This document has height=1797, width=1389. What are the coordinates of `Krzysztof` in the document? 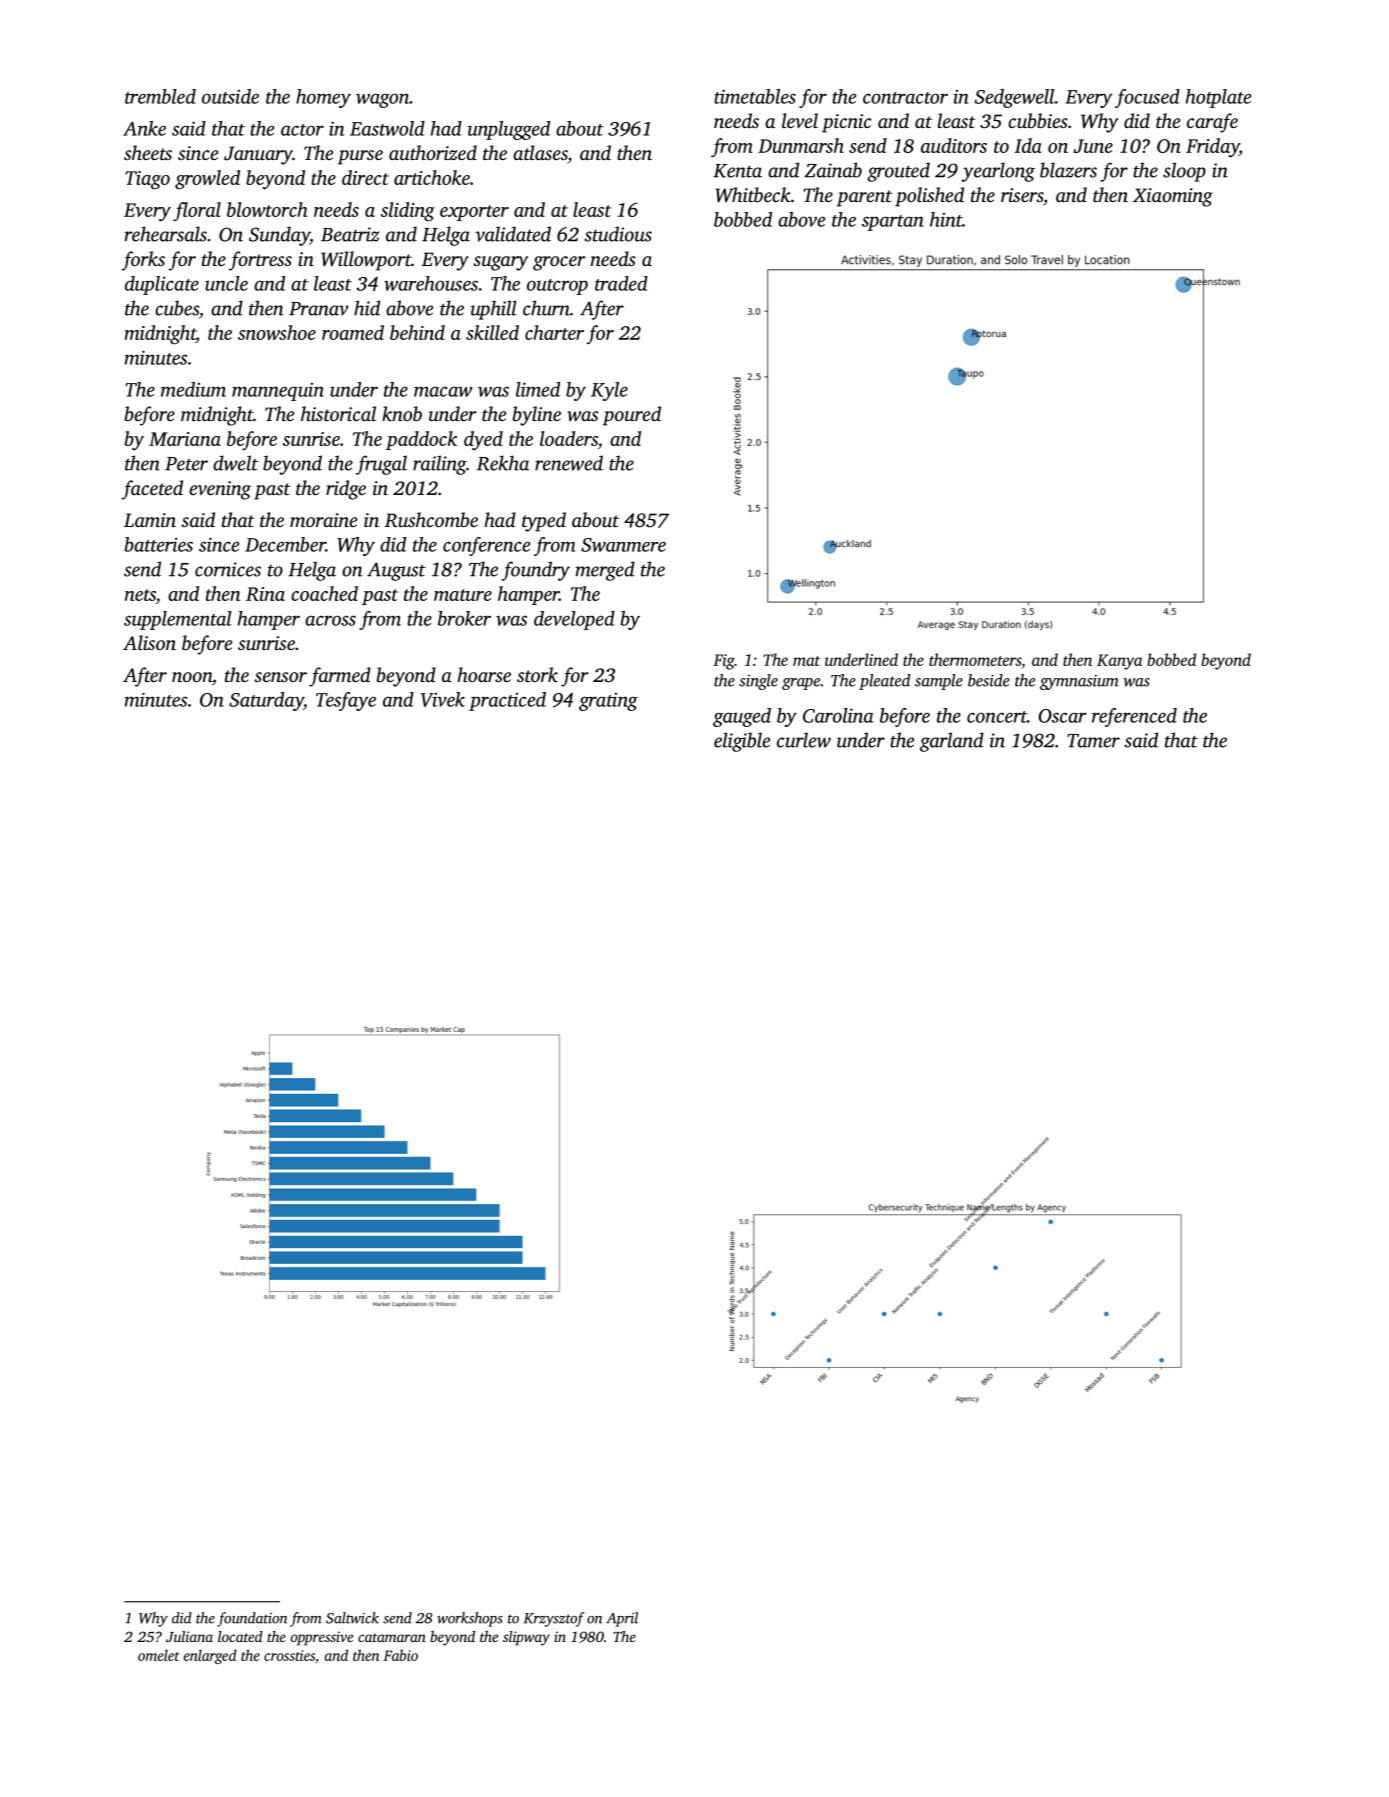 It's located at (554, 1619).
